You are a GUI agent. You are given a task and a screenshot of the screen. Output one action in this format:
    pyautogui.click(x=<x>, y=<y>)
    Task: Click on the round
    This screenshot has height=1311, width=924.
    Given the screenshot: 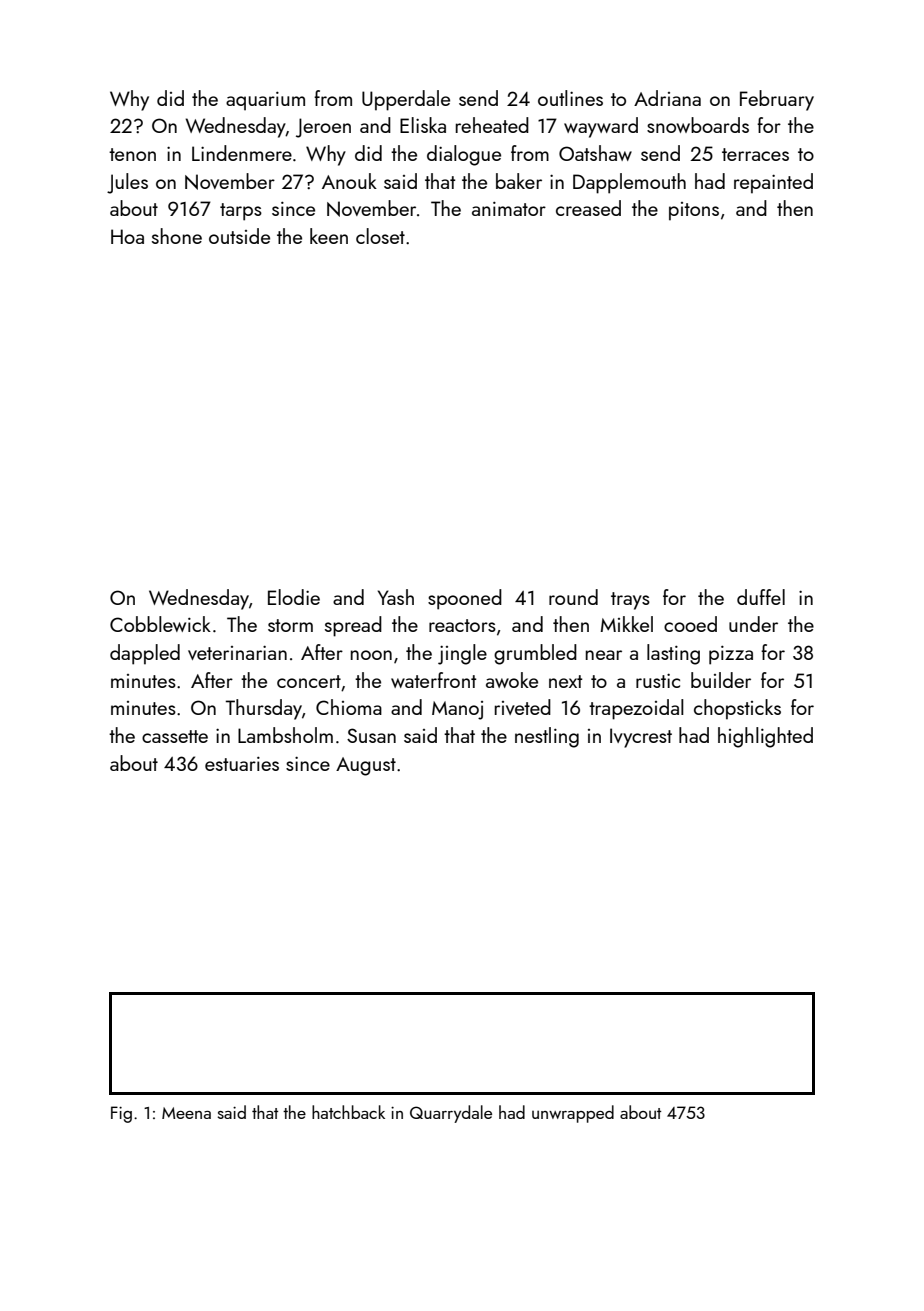 What is the action you would take?
    pyautogui.click(x=573, y=597)
